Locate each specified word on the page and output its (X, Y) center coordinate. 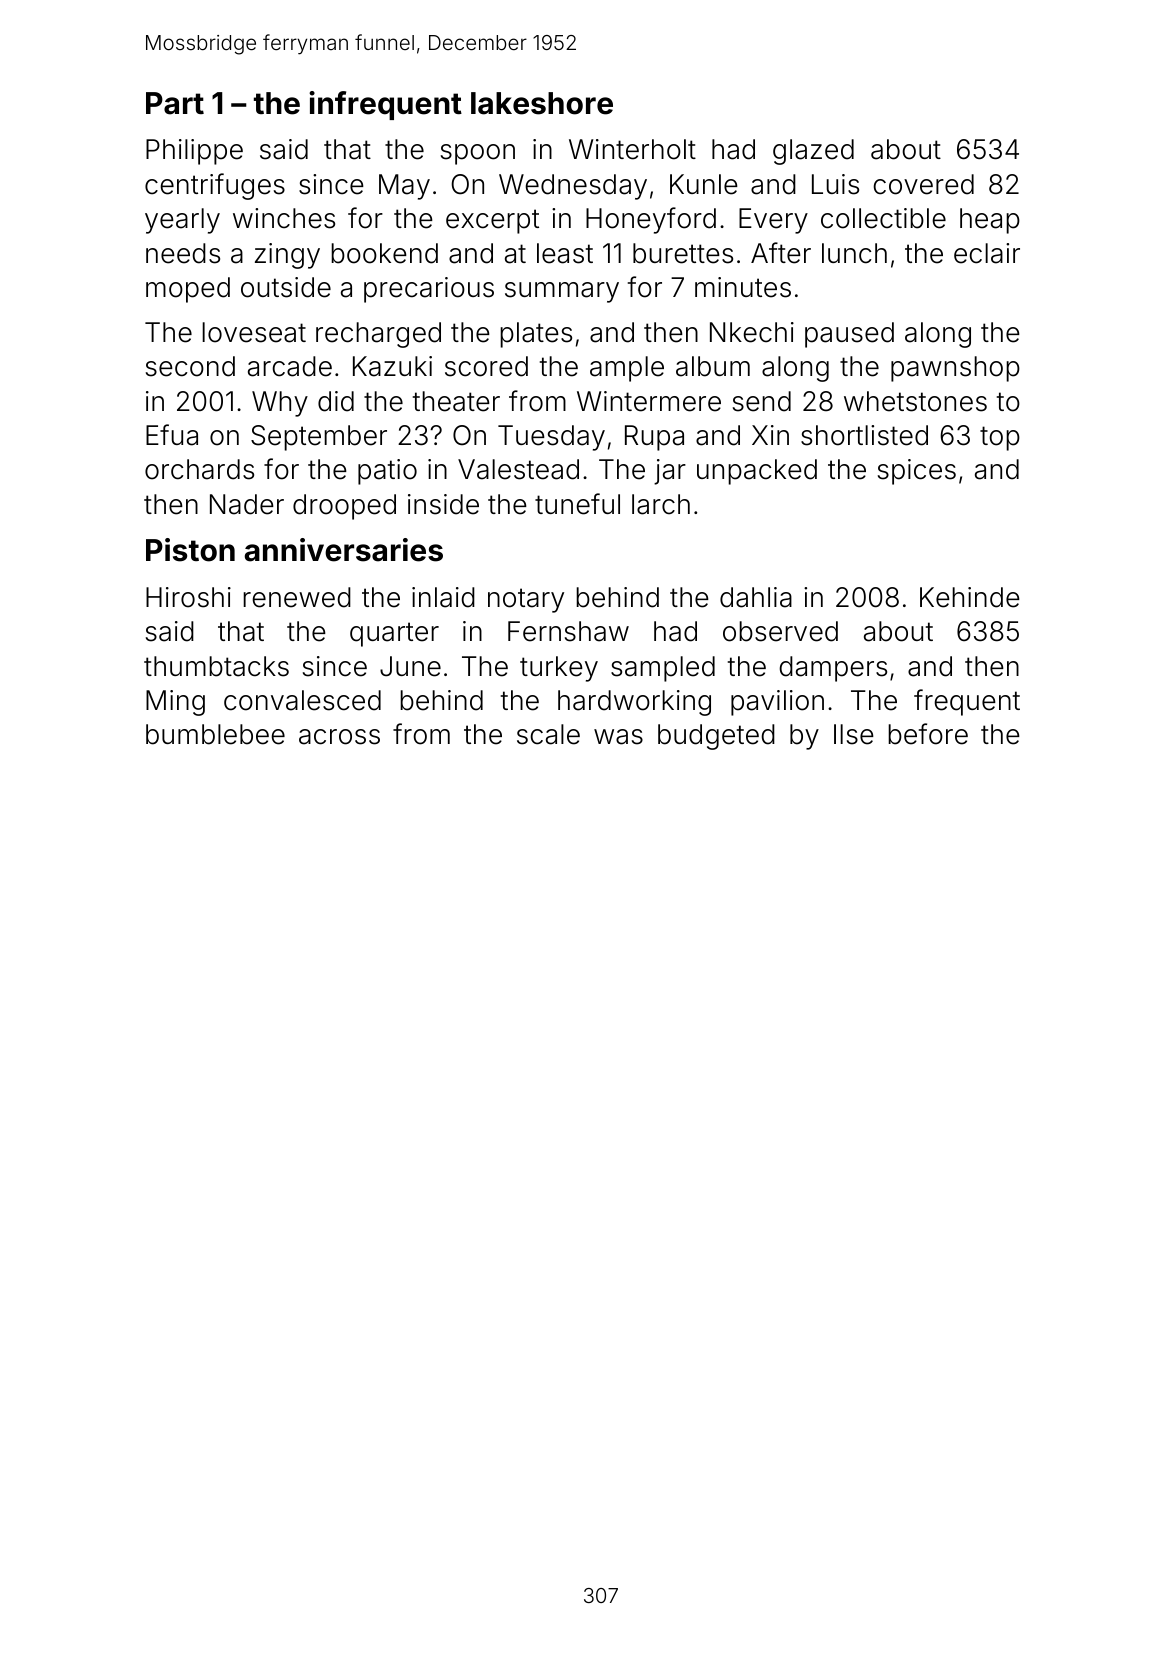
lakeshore (542, 103)
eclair (987, 253)
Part (175, 103)
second (190, 366)
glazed (813, 152)
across (339, 737)
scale (548, 734)
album (713, 366)
